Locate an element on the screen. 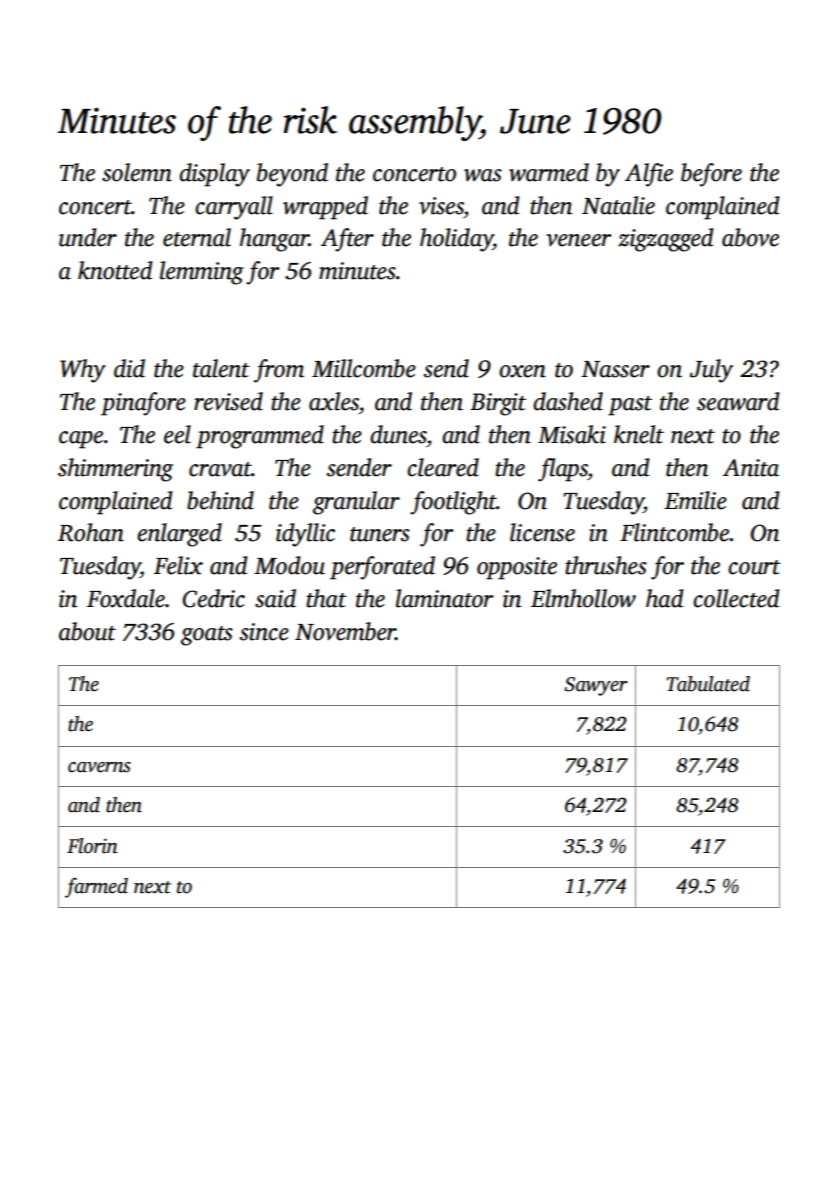 Image resolution: width=838 pixels, height=1189 pixels. zigzagged is located at coordinates (666, 240).
